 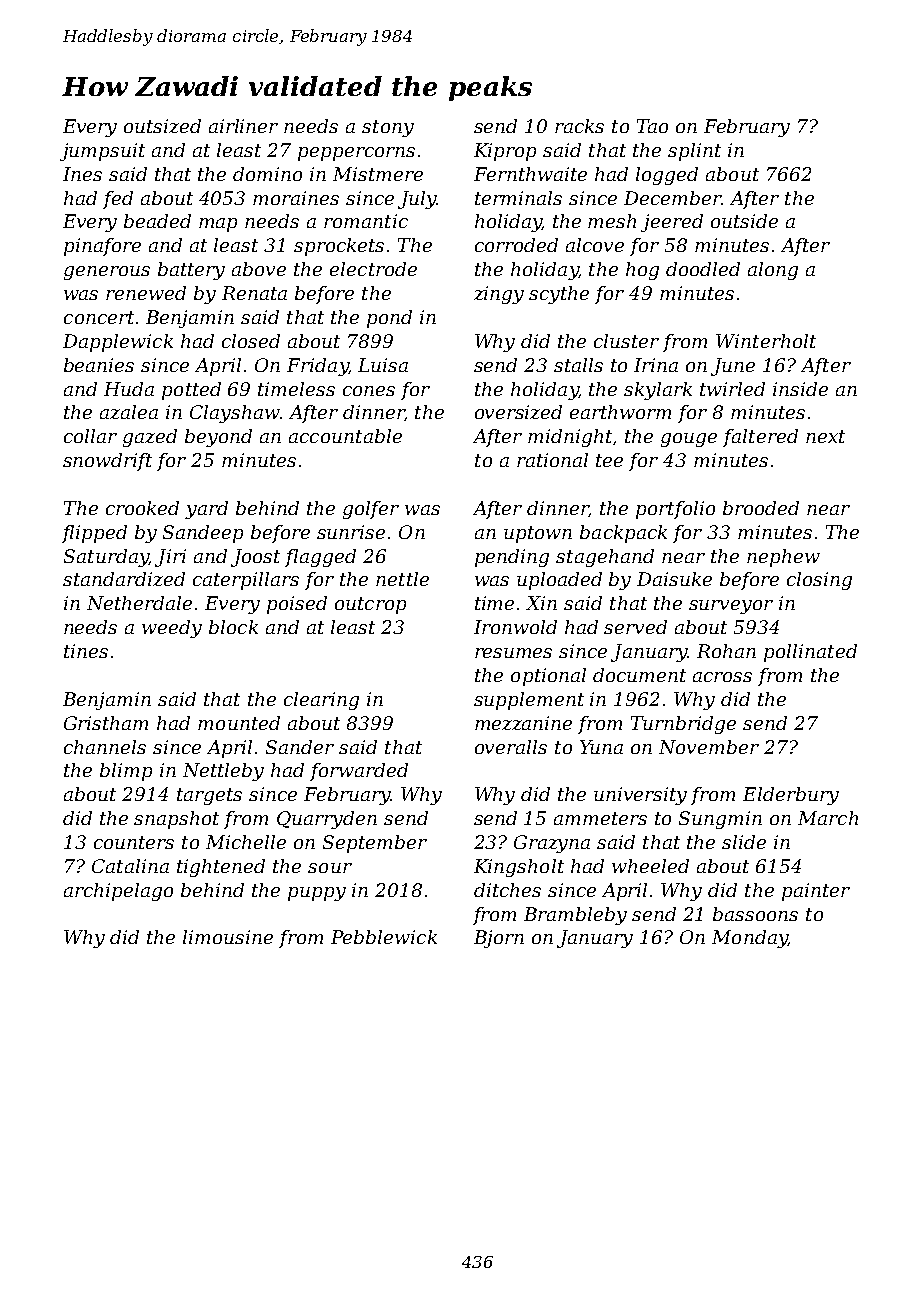 What do you see at coordinates (673, 198) in the document?
I see `December` at bounding box center [673, 198].
